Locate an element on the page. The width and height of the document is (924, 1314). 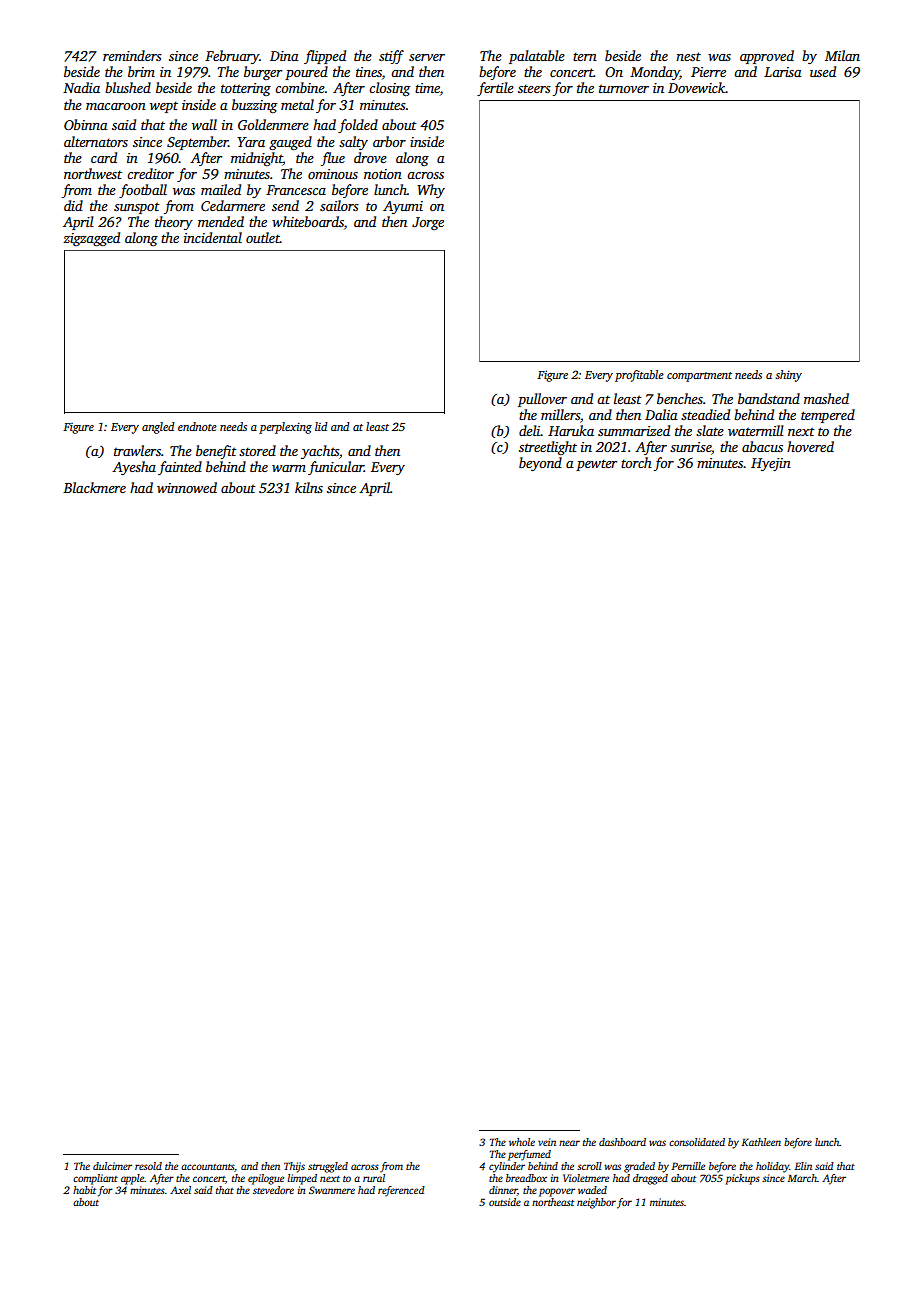
hovered is located at coordinates (810, 446).
